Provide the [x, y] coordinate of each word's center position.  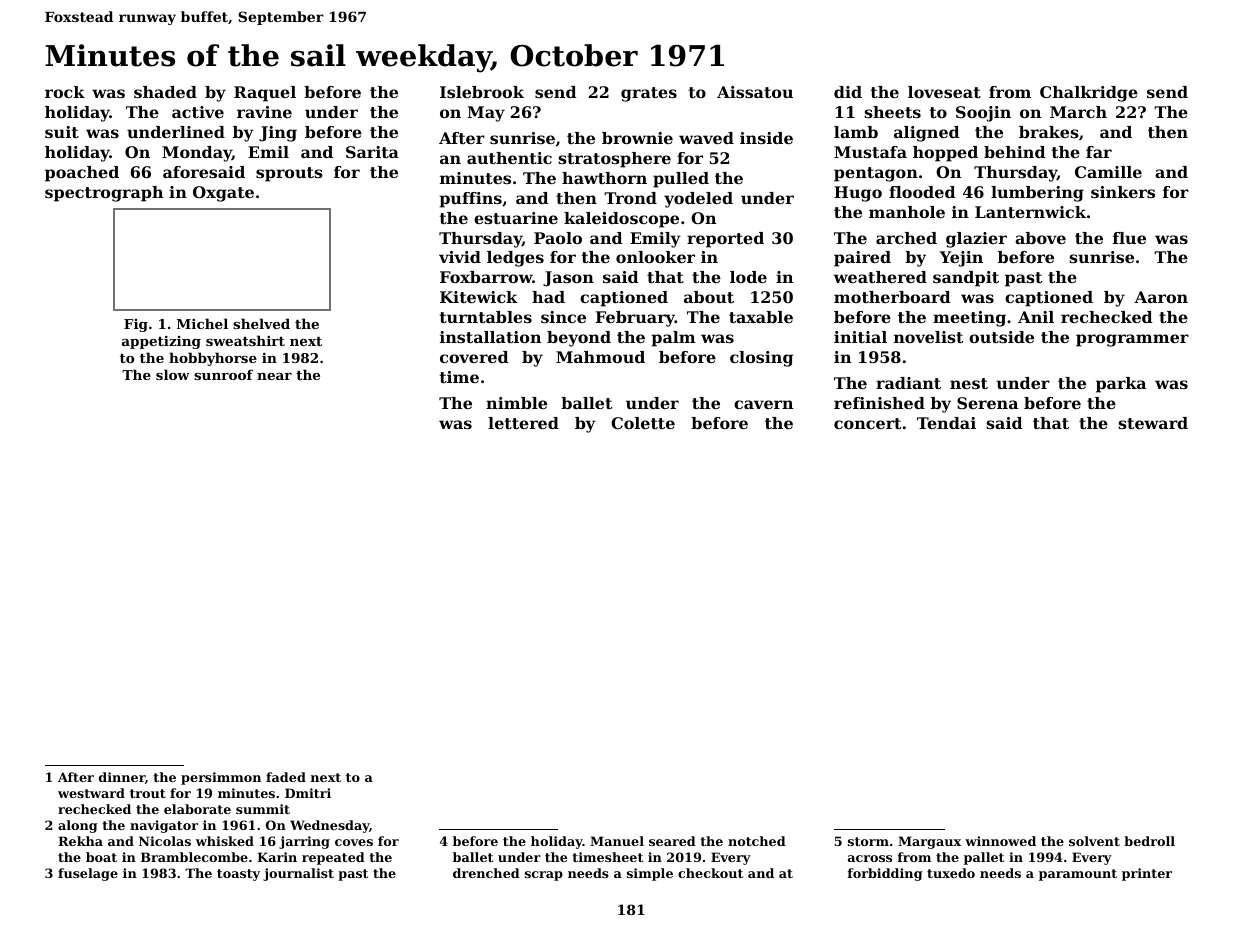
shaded [165, 92]
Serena [987, 403]
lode [748, 277]
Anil [1036, 317]
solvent [1094, 841]
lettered [523, 423]
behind [1015, 152]
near [274, 376]
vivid [460, 257]
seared [672, 841]
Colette [643, 423]
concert [867, 423]
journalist [298, 874]
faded [286, 777]
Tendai [946, 423]
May [486, 114]
